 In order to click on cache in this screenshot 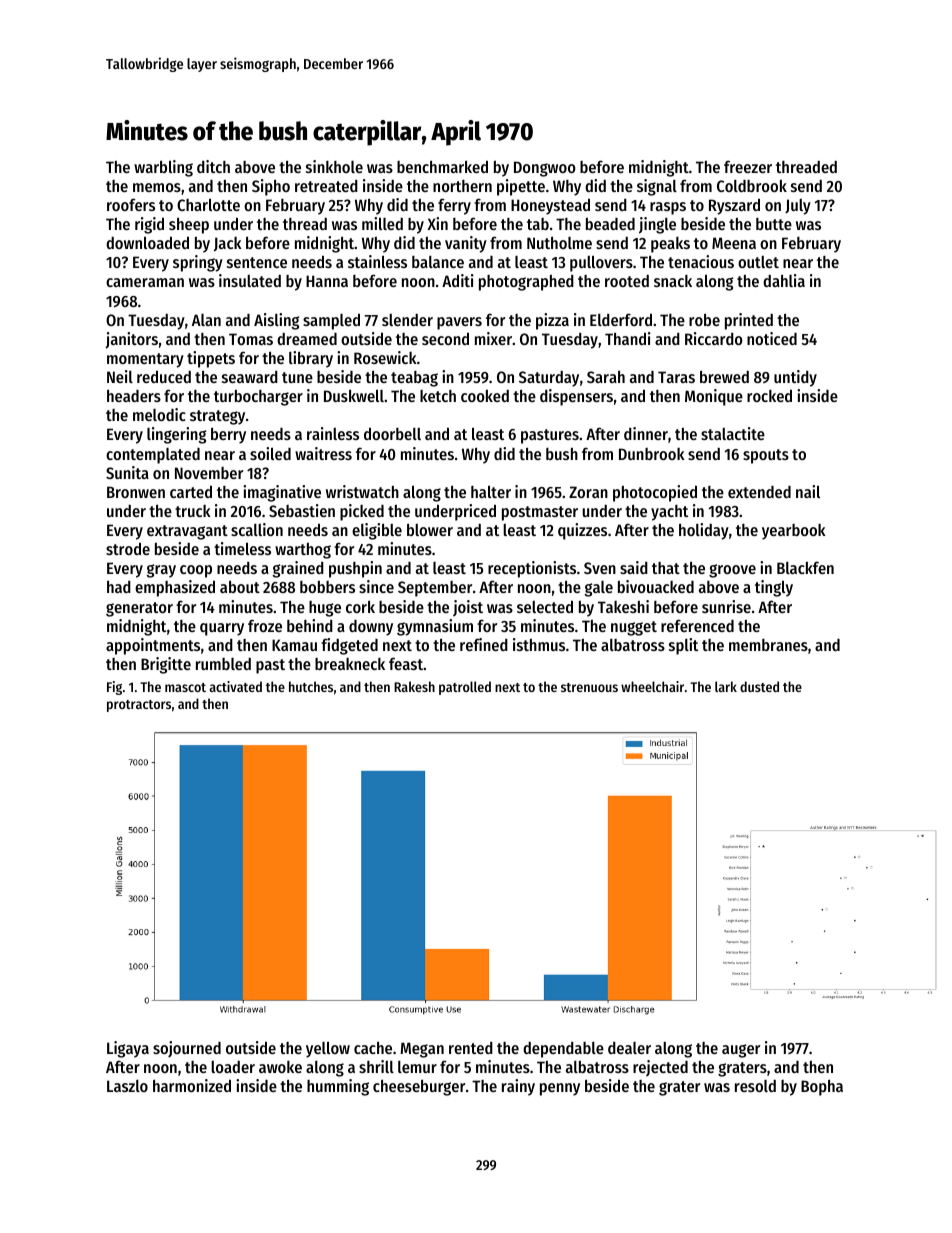, I will do `click(373, 1048)`.
